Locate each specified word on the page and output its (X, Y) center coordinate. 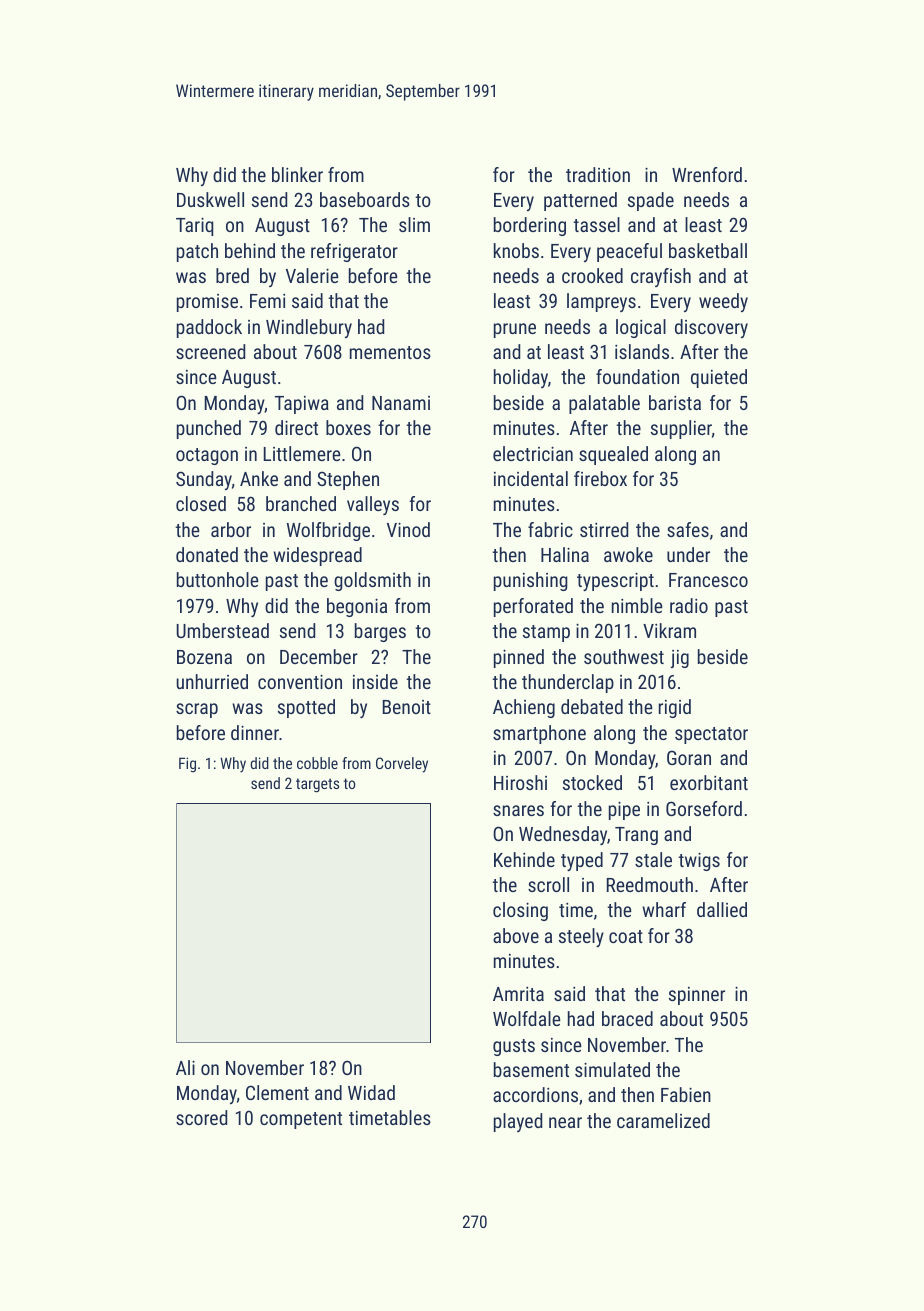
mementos (390, 352)
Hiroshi (520, 782)
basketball (708, 250)
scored (201, 1117)
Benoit (407, 707)
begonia (357, 607)
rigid (675, 708)
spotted (306, 708)
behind (250, 250)
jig (680, 659)
